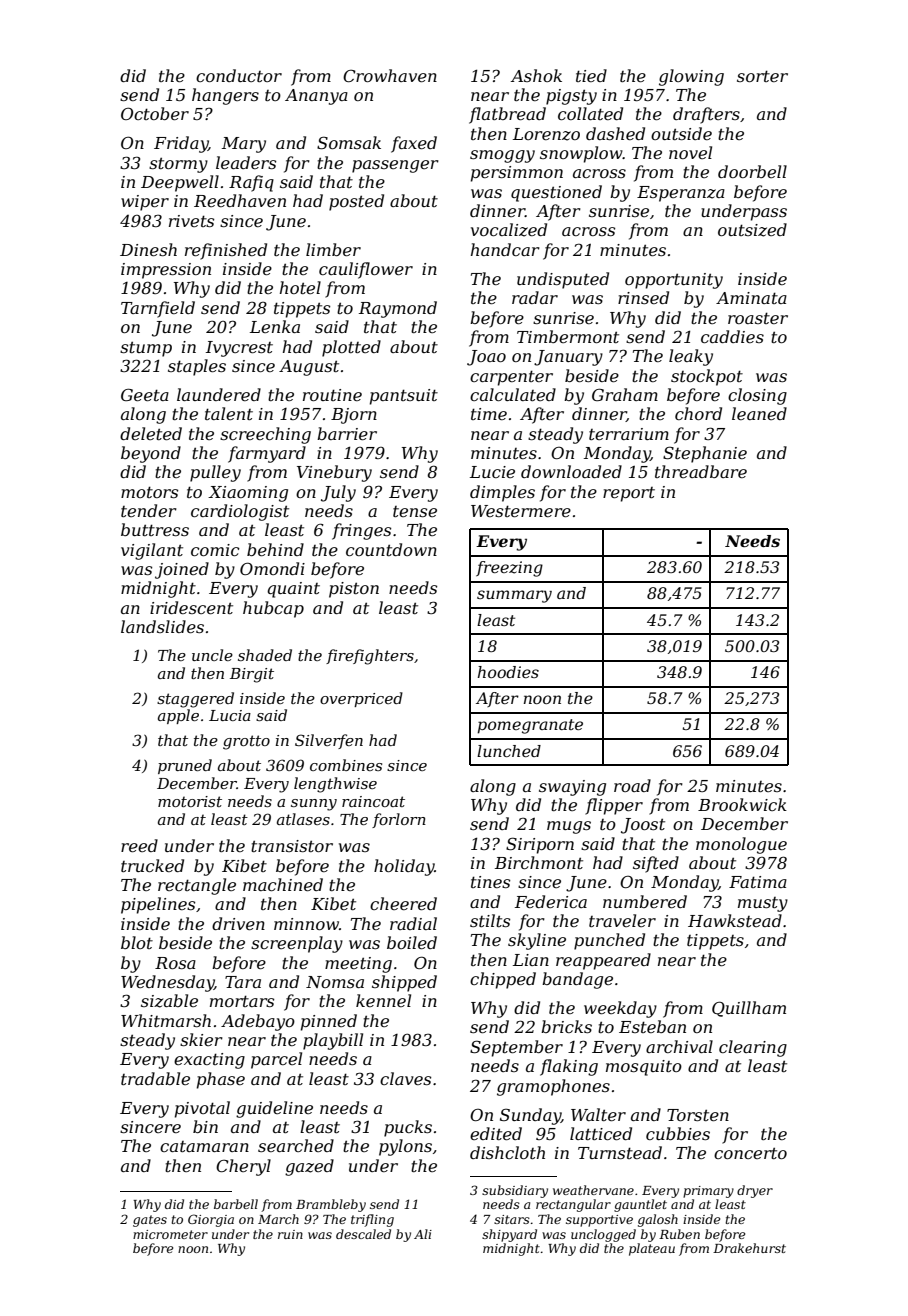 The width and height of the image is (908, 1316). I want to click on forlorn, so click(399, 820).
